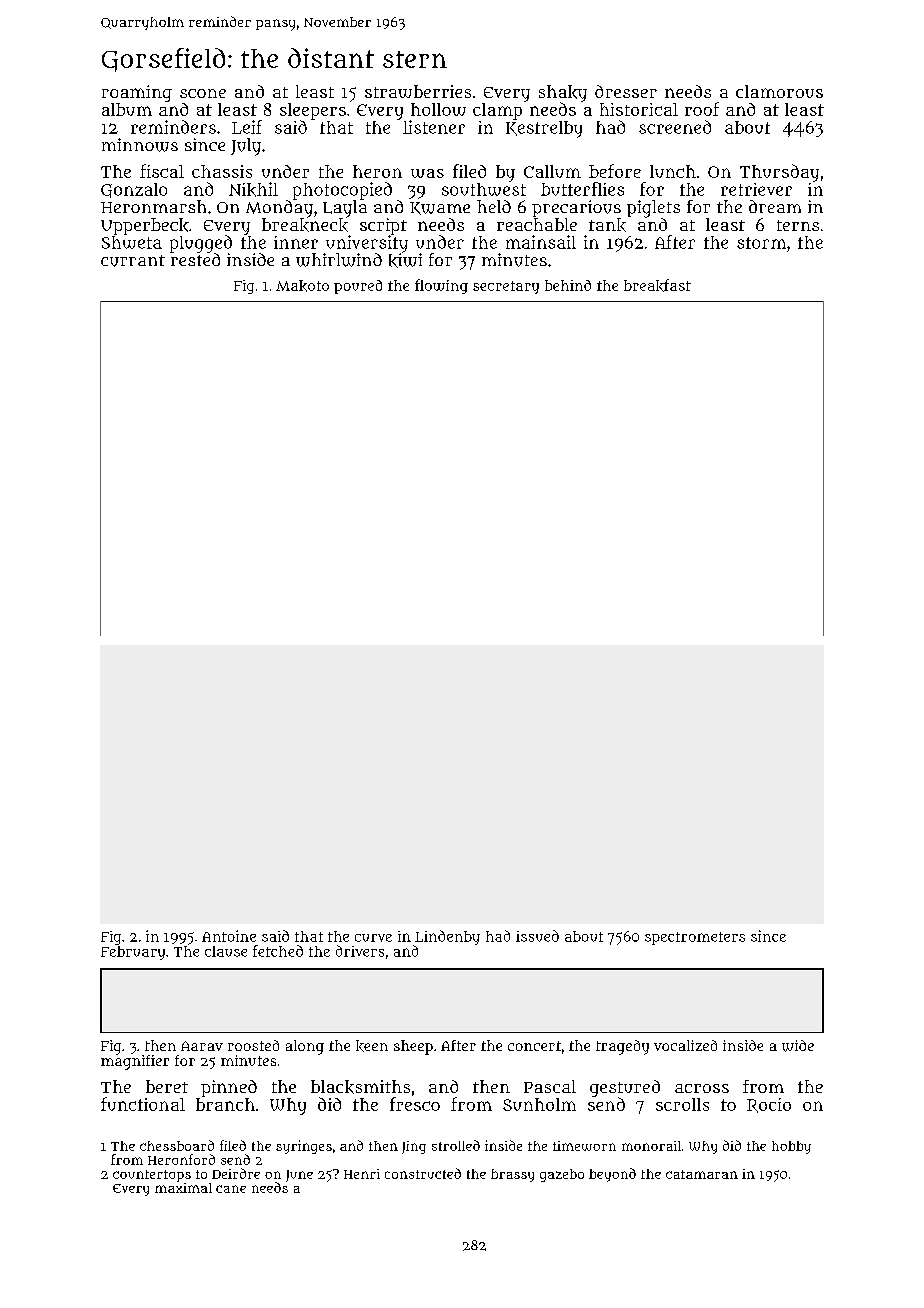  Describe the element at coordinates (358, 287) in the screenshot. I see `poured` at that location.
